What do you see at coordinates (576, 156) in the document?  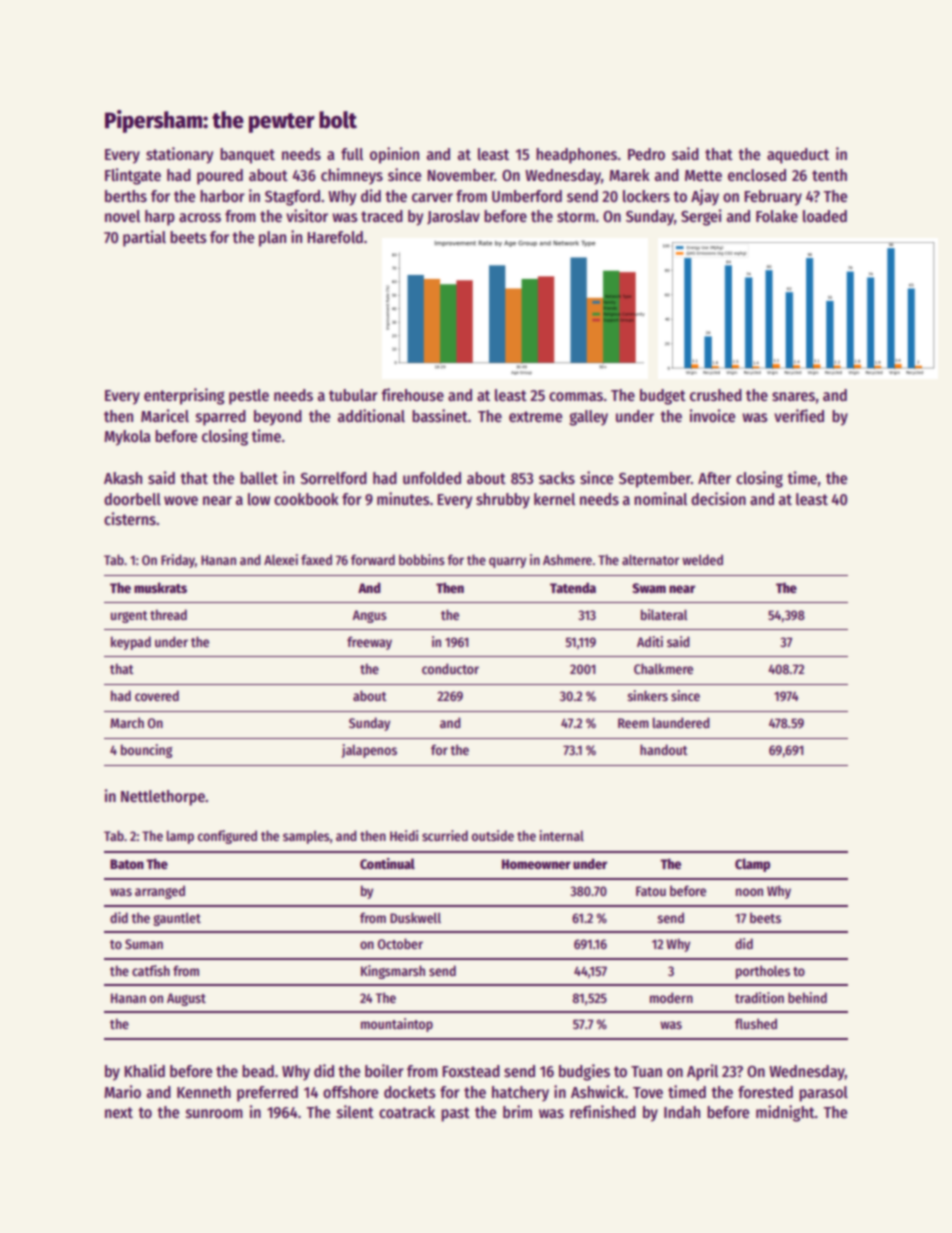 I see `headphones` at bounding box center [576, 156].
